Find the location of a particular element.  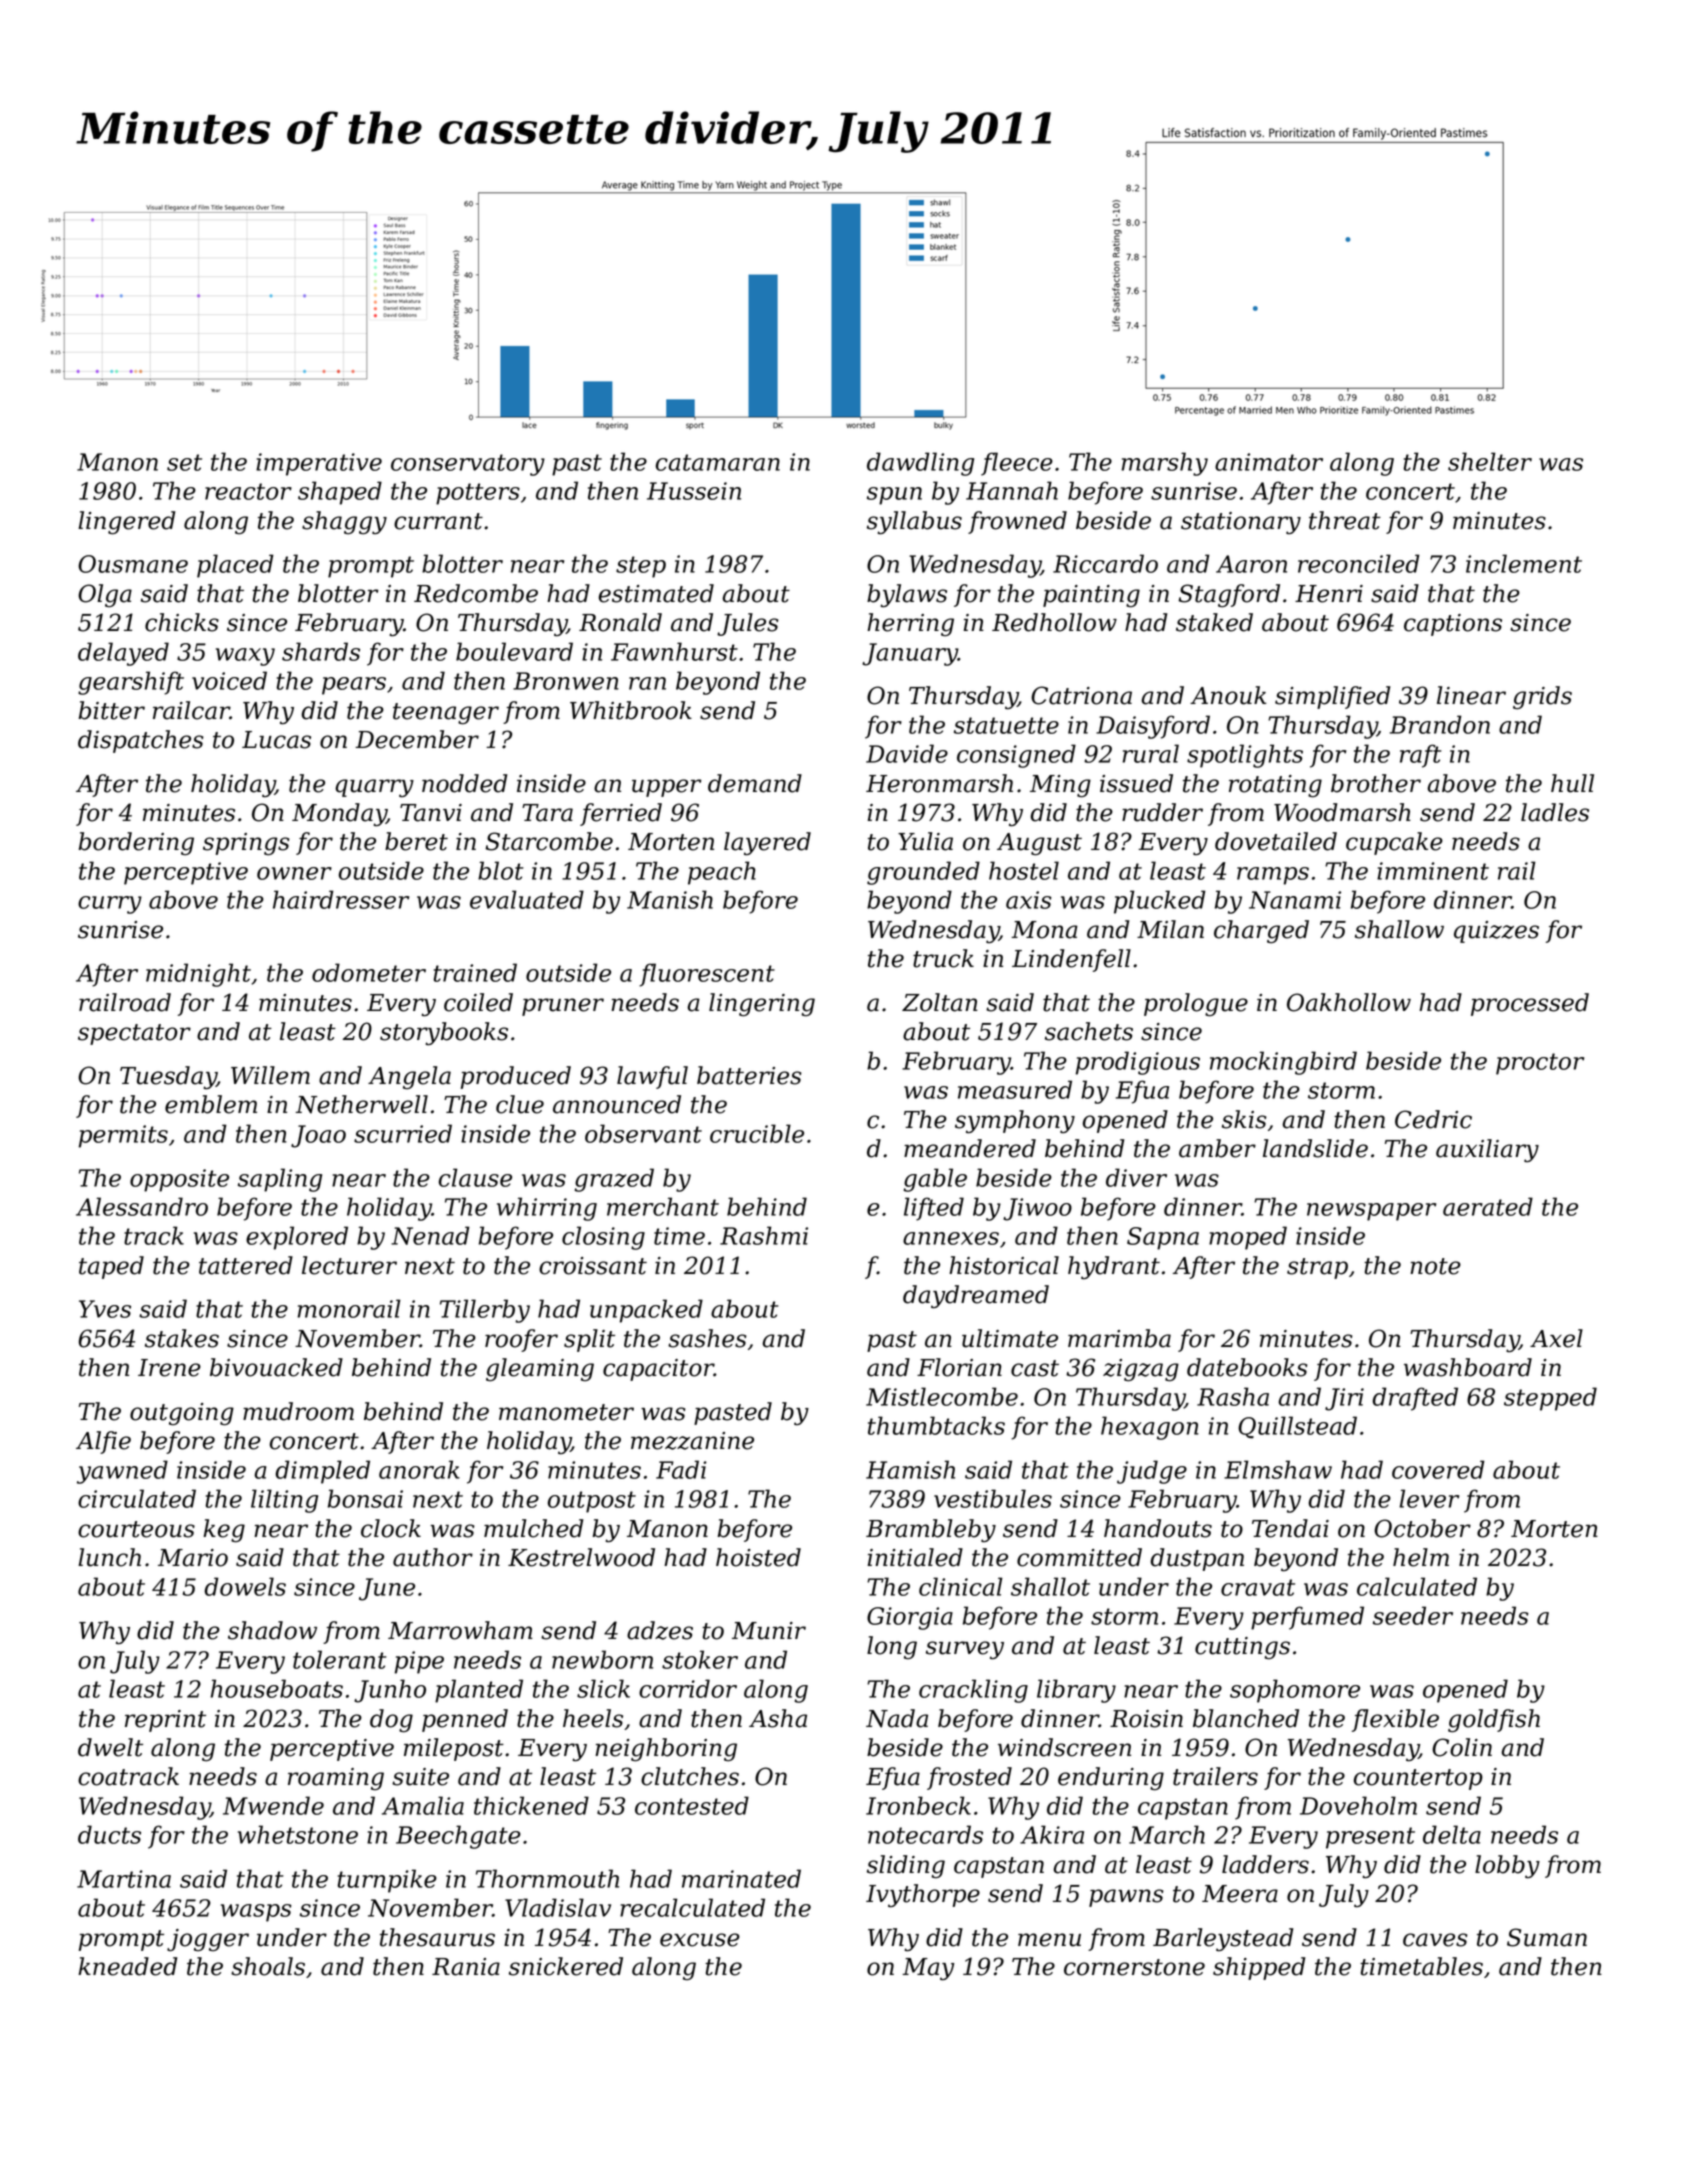

fleece is located at coordinates (1017, 464).
